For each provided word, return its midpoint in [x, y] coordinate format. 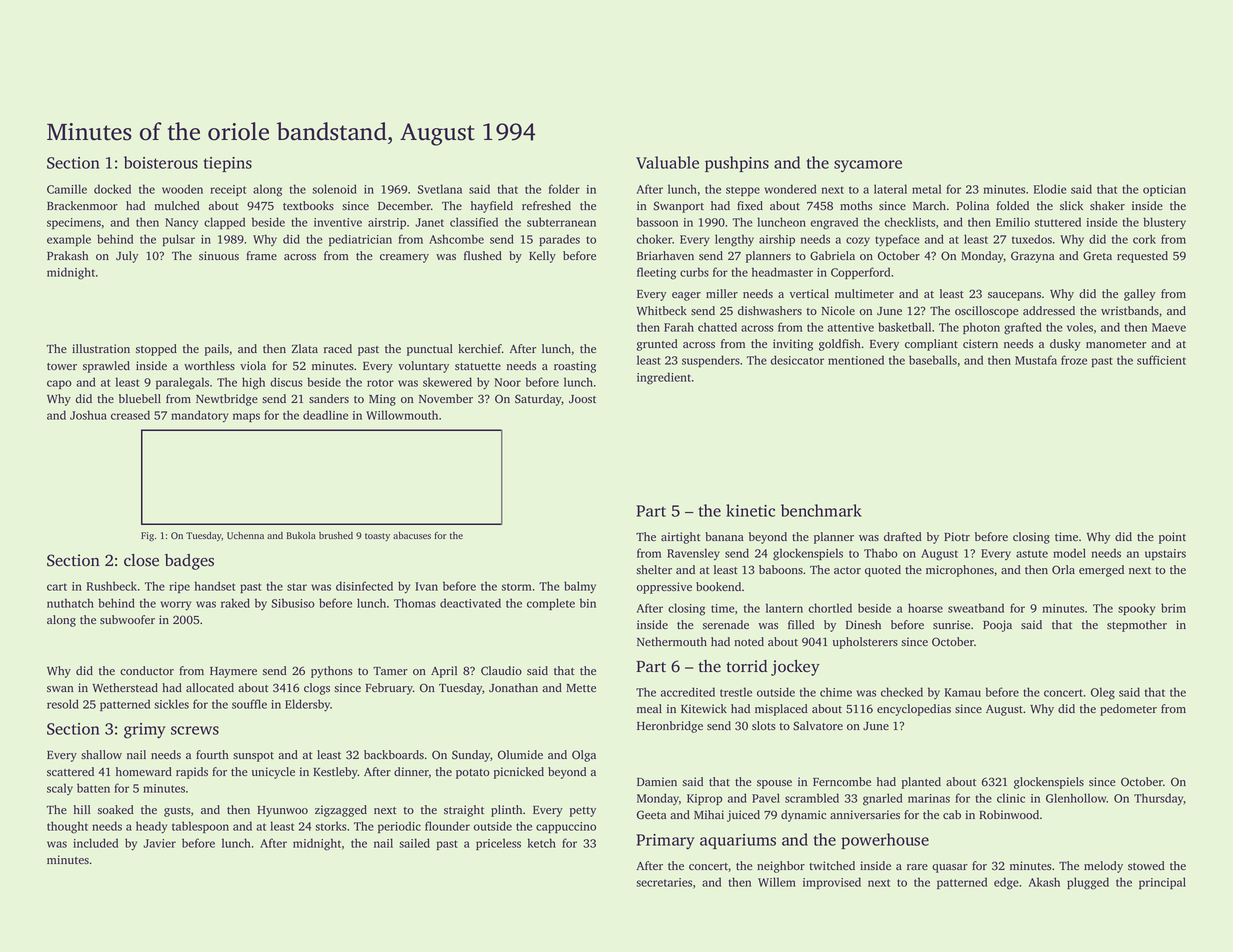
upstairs [1165, 554]
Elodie [1050, 189]
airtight [680, 538]
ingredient [664, 378]
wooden [182, 189]
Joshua [88, 415]
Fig [147, 537]
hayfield [492, 207]
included [95, 843]
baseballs [933, 360]
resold [63, 704]
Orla [1063, 570]
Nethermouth [672, 641]
